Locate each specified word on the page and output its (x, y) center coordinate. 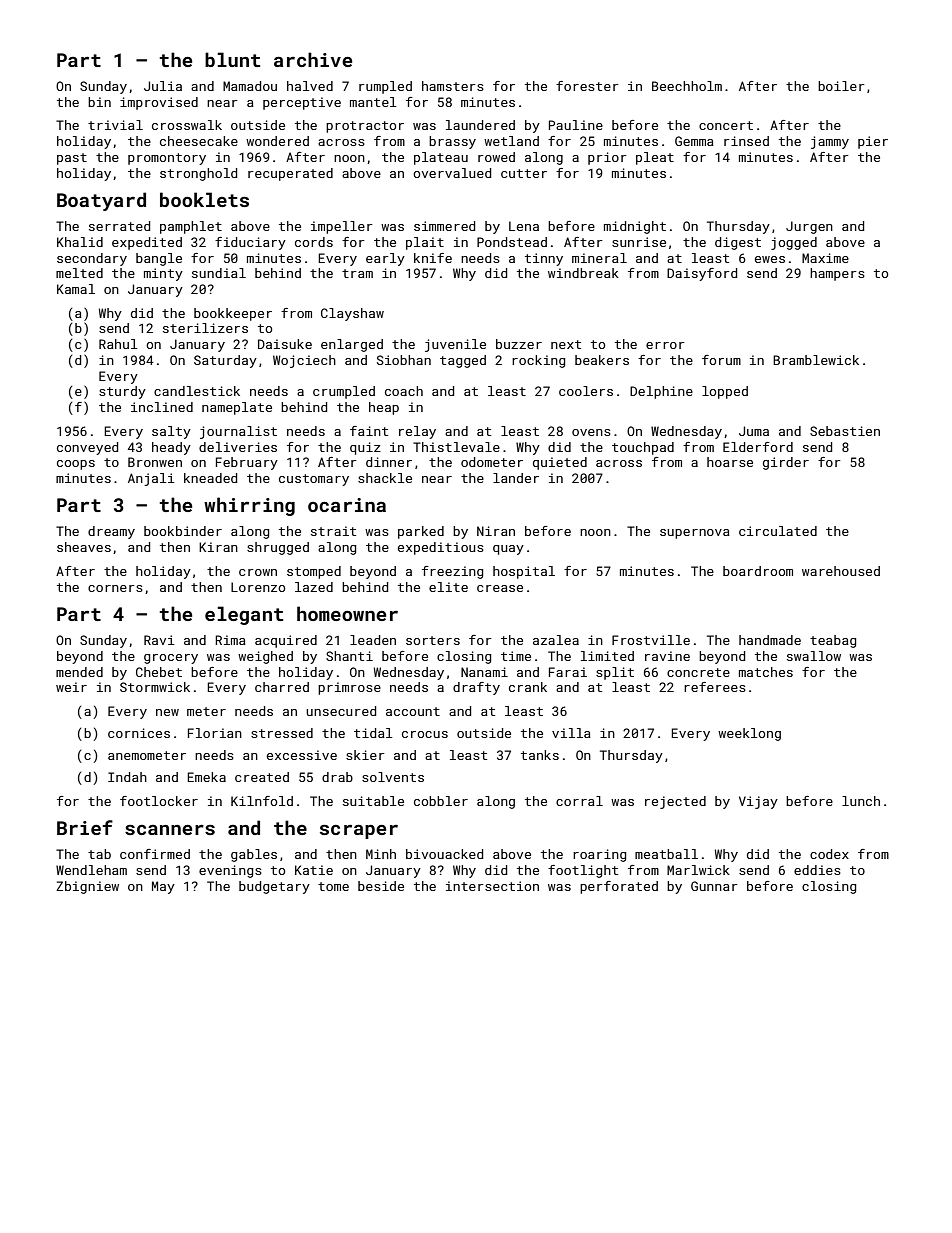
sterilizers (205, 328)
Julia (163, 86)
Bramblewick (816, 360)
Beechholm (687, 86)
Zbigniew (87, 887)
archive (313, 59)
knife (433, 258)
